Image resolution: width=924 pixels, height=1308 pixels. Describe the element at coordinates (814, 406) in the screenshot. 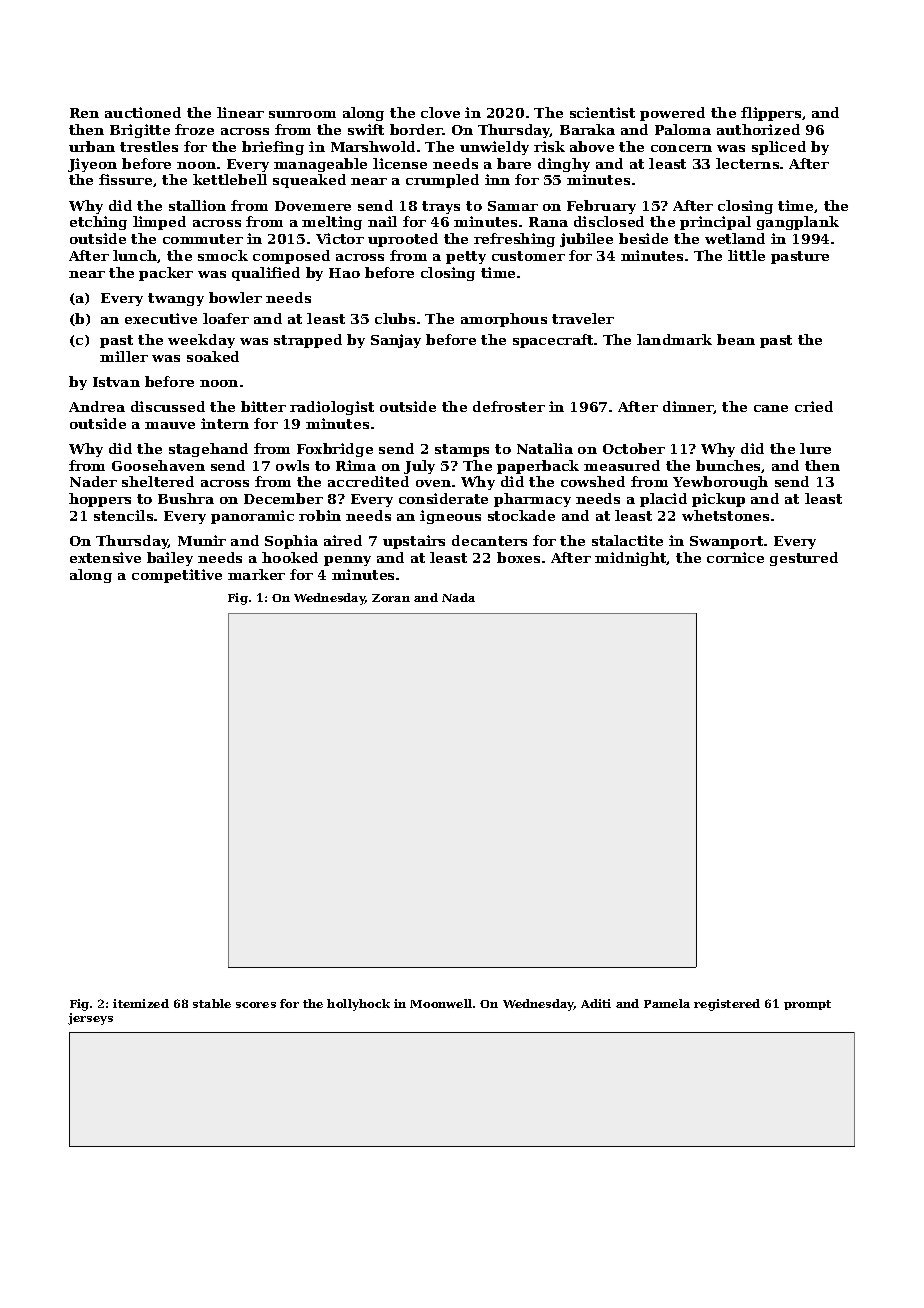

I see `cried` at that location.
